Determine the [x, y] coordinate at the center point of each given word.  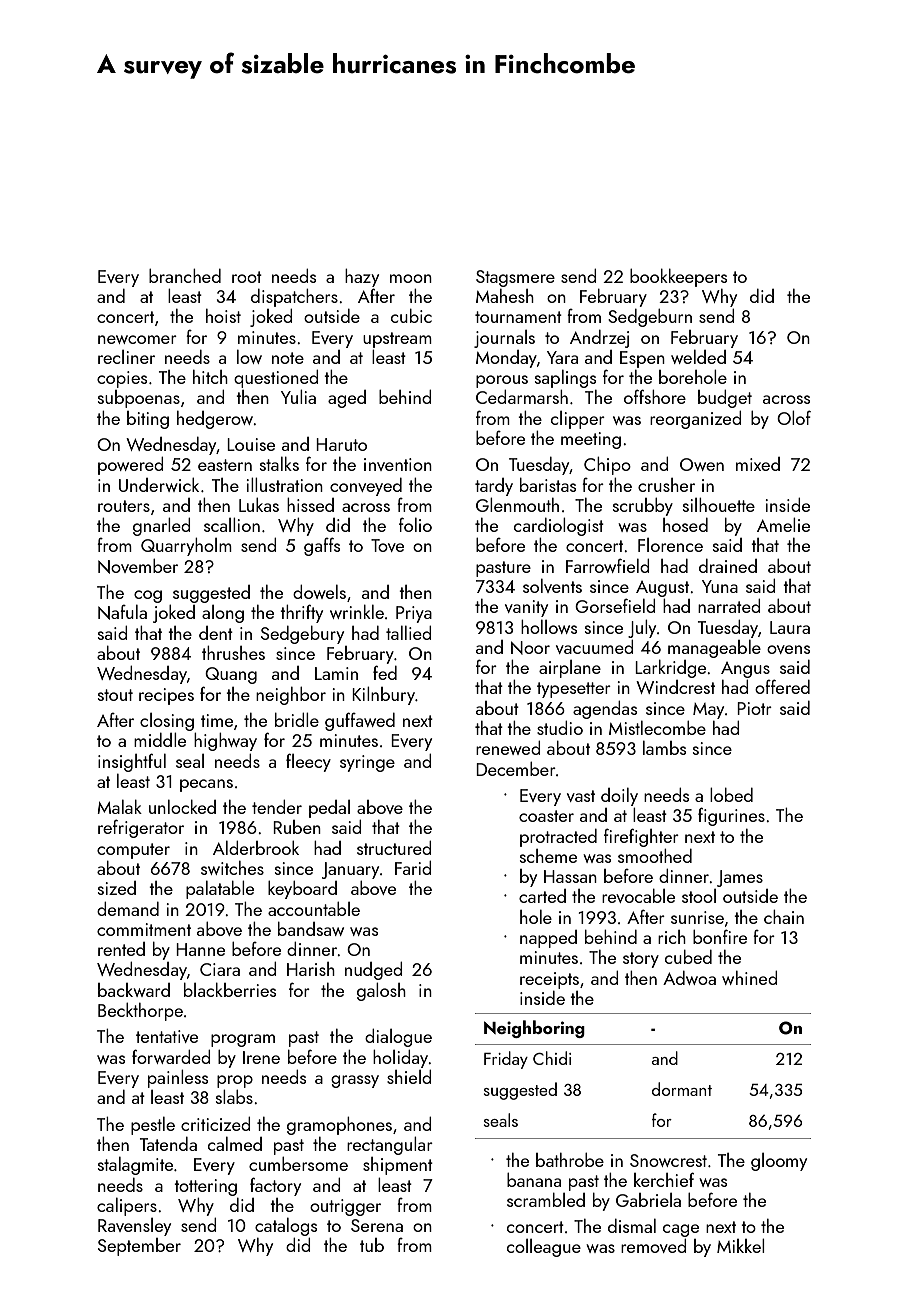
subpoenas [139, 399]
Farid [413, 868]
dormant [682, 1089]
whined [749, 978]
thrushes [233, 653]
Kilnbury [383, 695]
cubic [411, 316]
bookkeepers [678, 277]
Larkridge [670, 668]
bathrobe [570, 1160]
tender [277, 807]
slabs [234, 1096]
